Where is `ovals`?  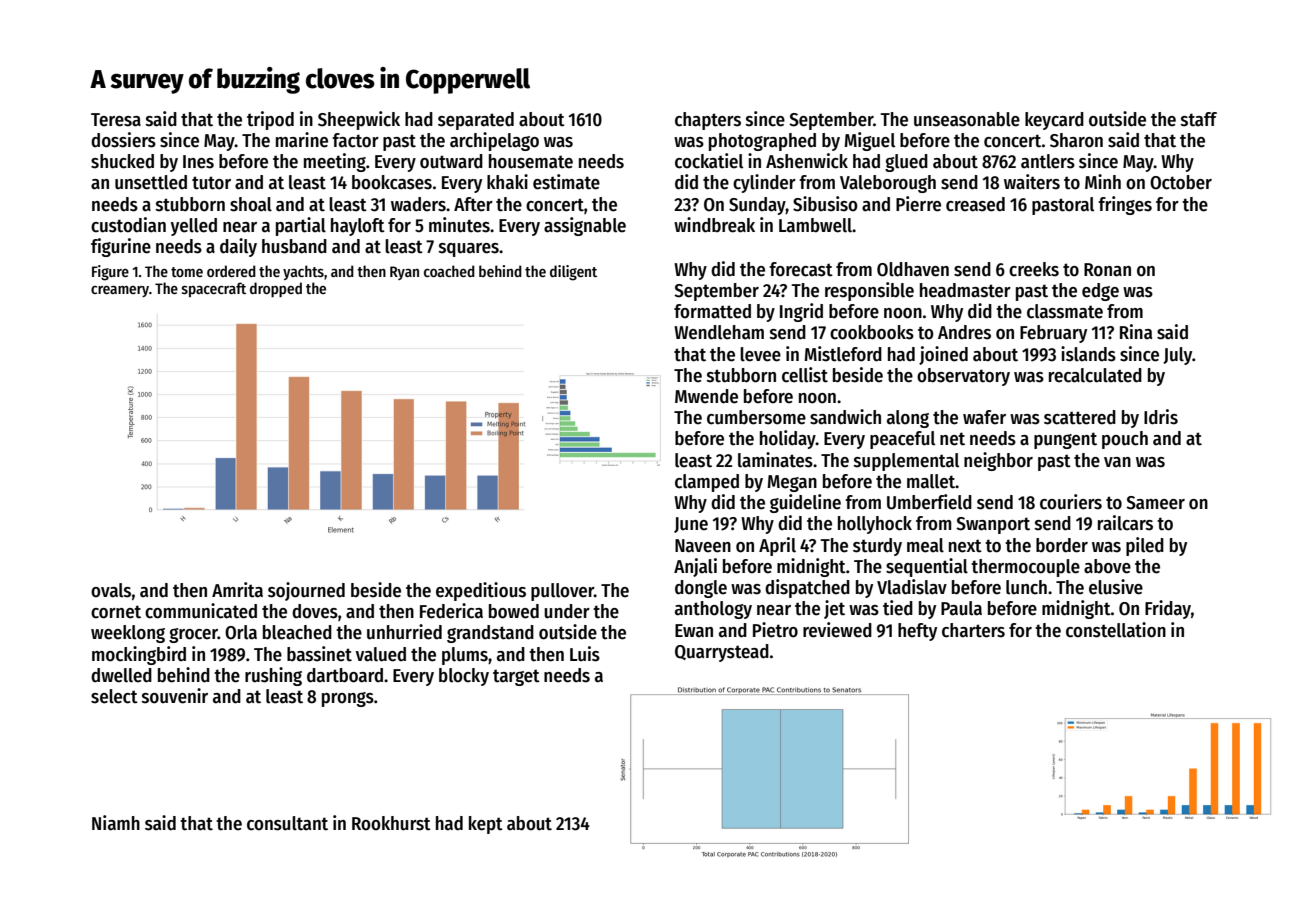 ovals is located at coordinates (111, 590).
